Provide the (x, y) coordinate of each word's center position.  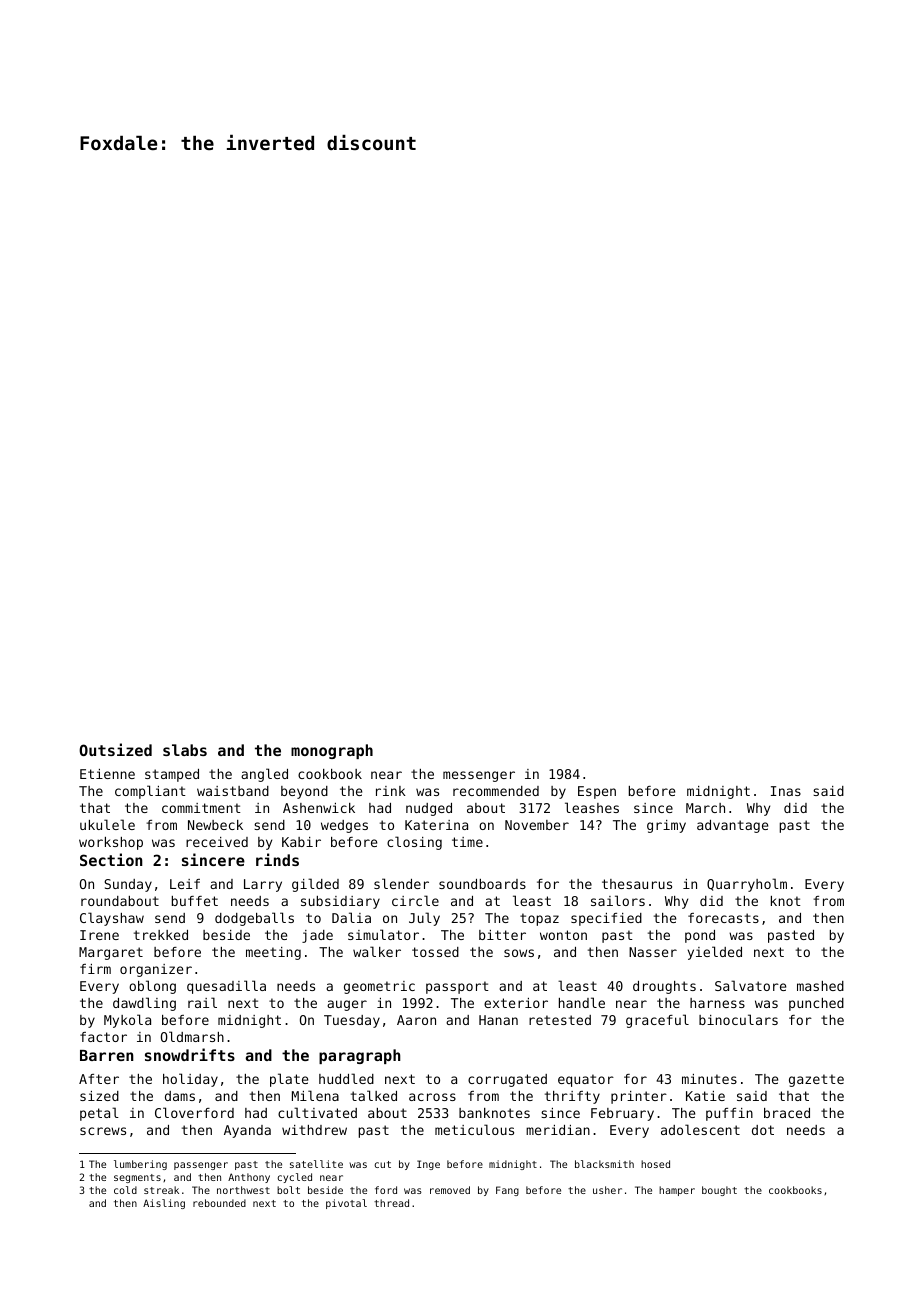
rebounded (219, 1203)
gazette (816, 1080)
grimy (666, 826)
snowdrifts (190, 1054)
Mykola (127, 1021)
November (537, 825)
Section (111, 859)
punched (816, 1004)
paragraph (360, 1056)
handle (582, 1002)
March (705, 808)
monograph (332, 751)
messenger (479, 776)
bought (719, 1191)
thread (391, 1203)
